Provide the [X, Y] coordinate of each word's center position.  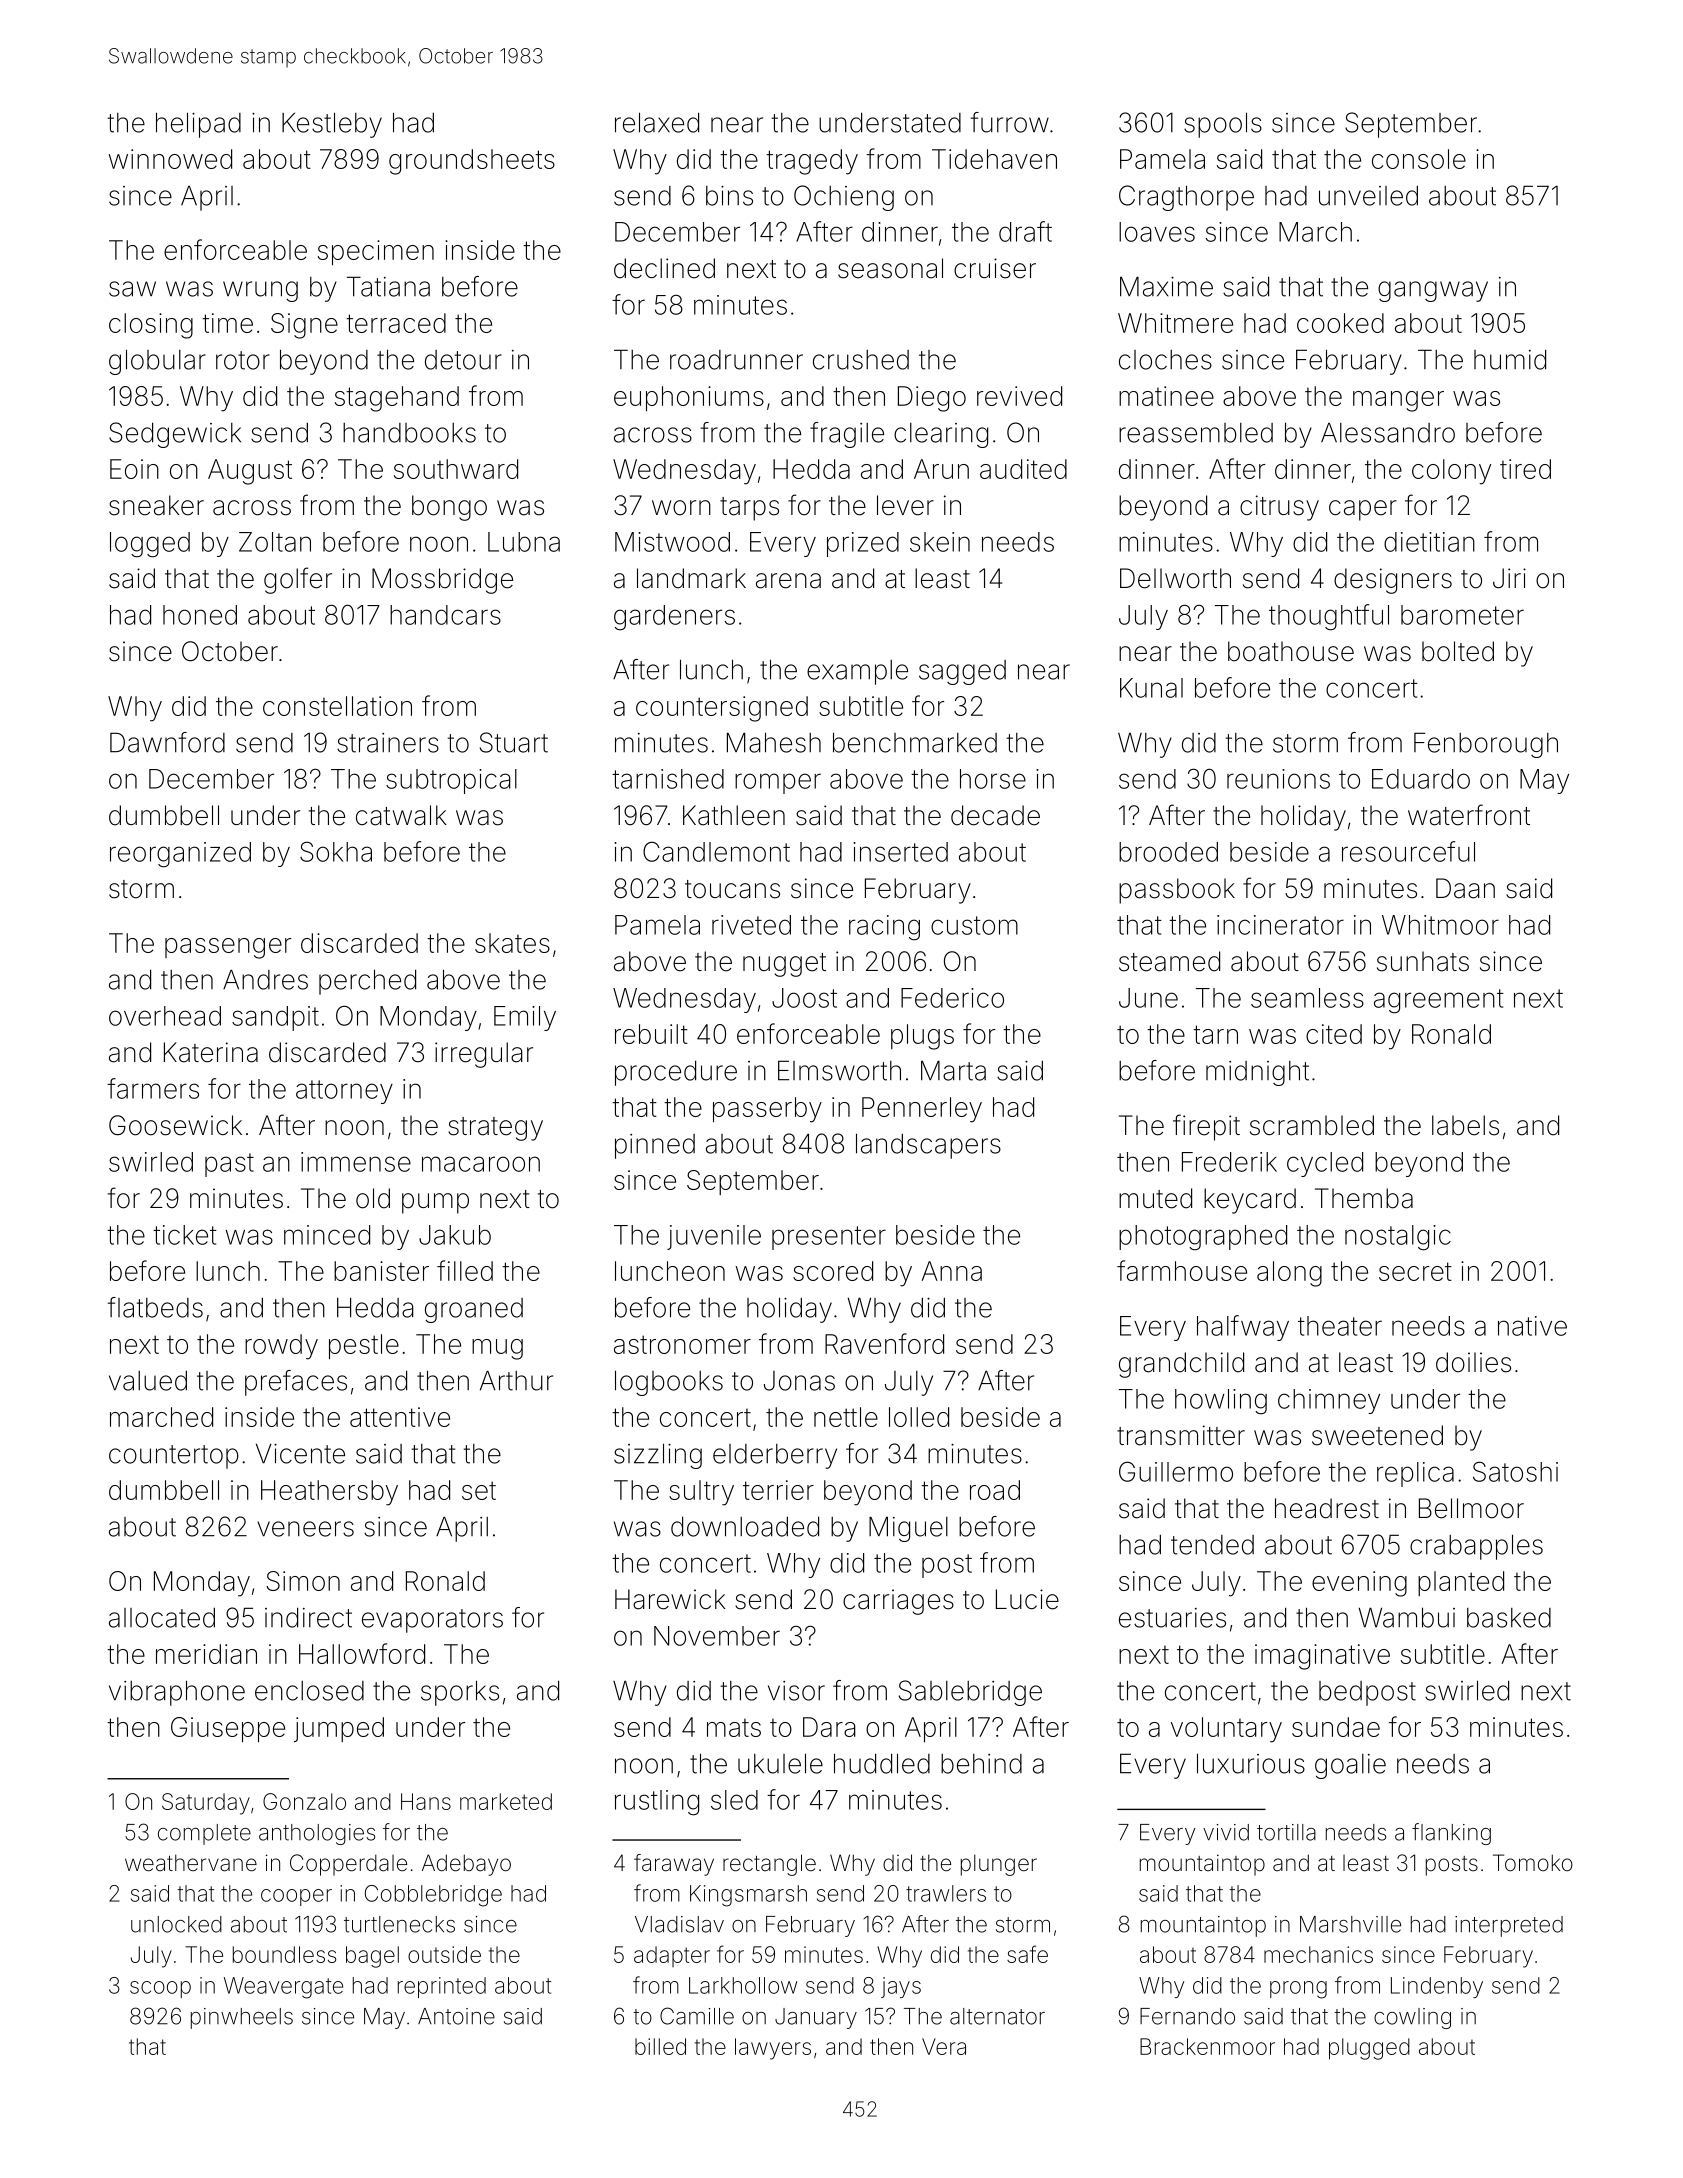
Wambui [1407, 1617]
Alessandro [1388, 433]
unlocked [176, 1924]
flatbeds [155, 1307]
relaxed [657, 122]
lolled [919, 1417]
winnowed [170, 159]
